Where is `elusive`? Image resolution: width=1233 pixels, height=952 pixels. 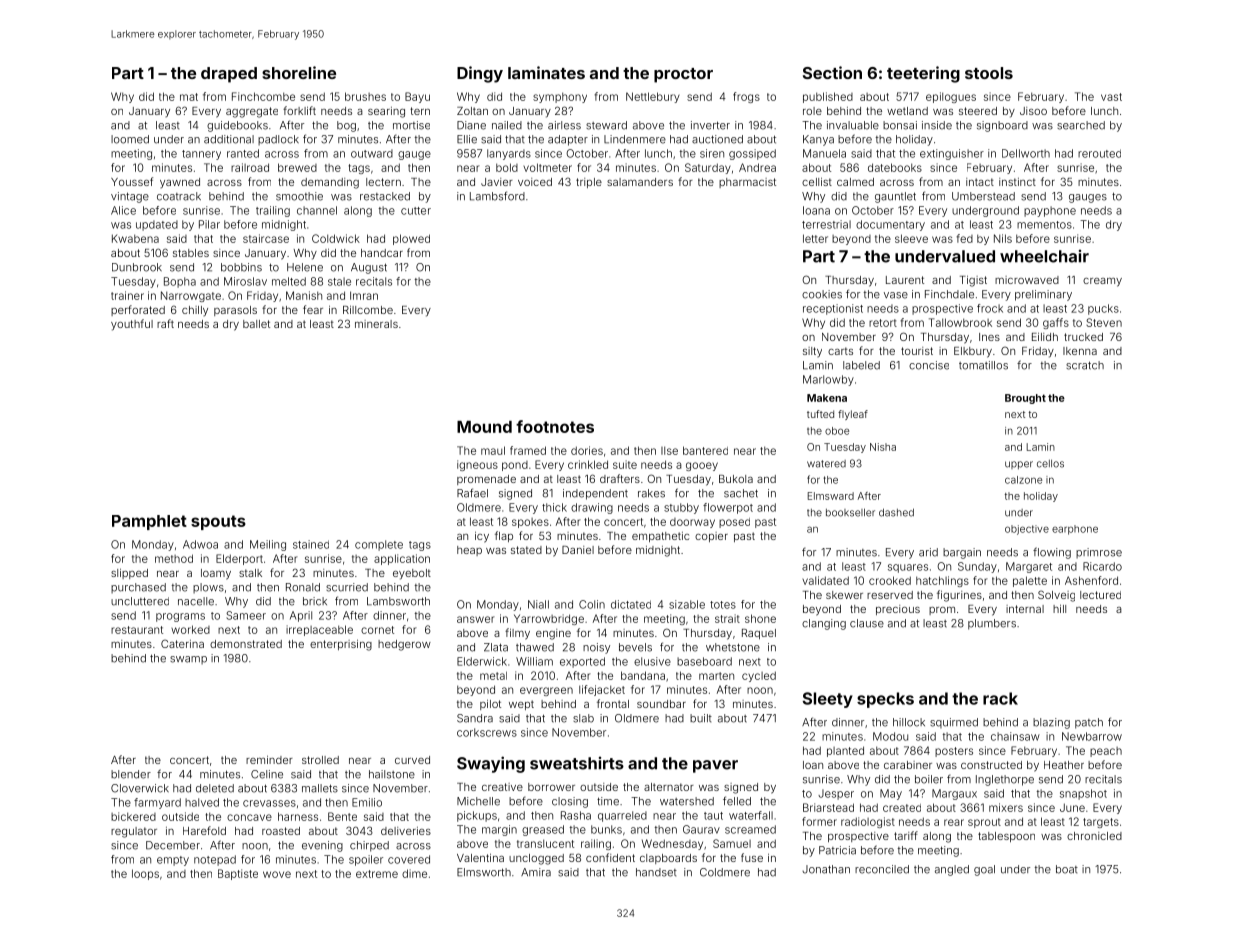 elusive is located at coordinates (652, 661).
